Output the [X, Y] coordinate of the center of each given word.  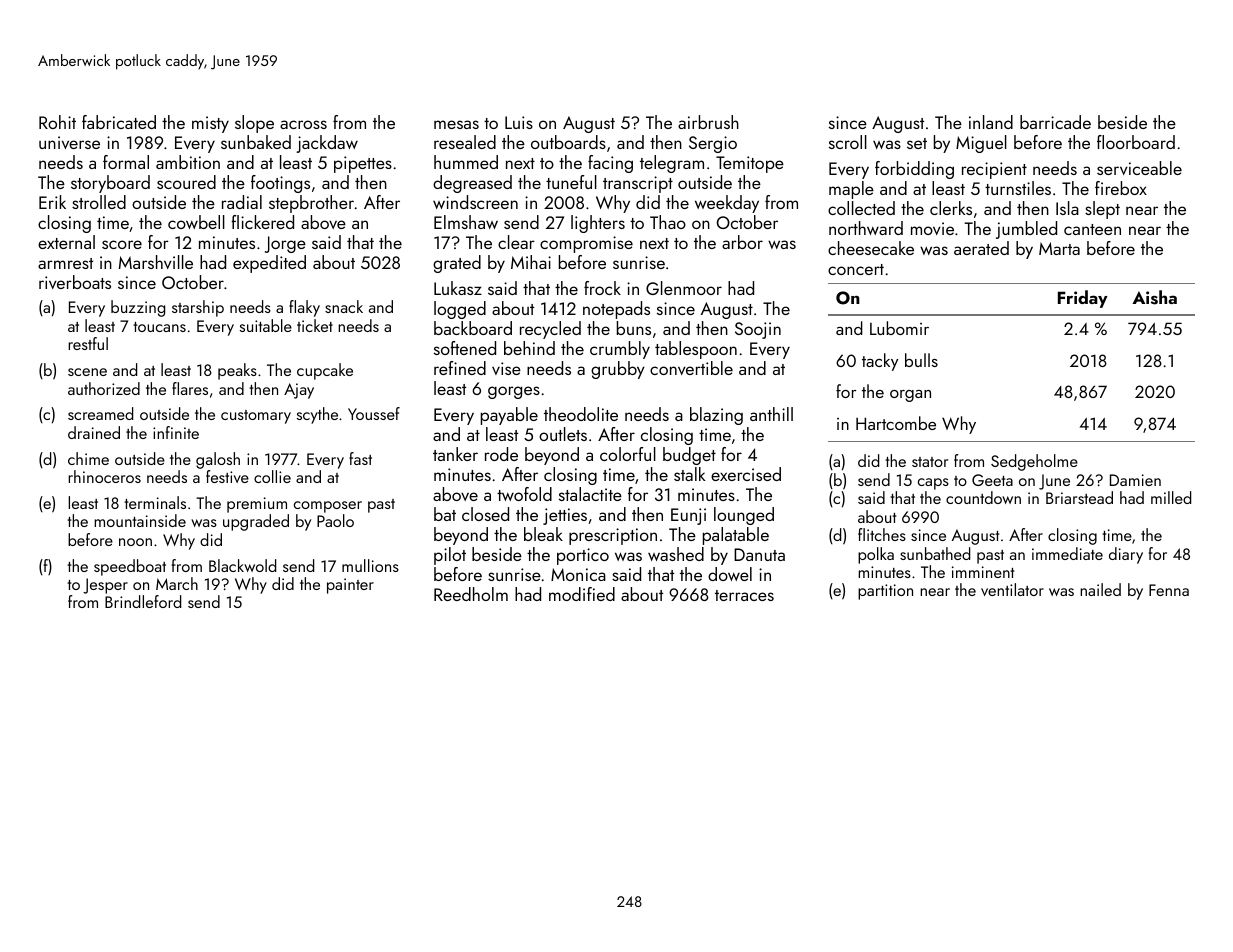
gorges [514, 392]
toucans [159, 327]
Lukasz [458, 288]
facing [610, 164]
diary [1126, 555]
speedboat [130, 567]
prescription [613, 536]
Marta [1059, 248]
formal [126, 162]
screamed [100, 413]
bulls [921, 360]
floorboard [1136, 142]
